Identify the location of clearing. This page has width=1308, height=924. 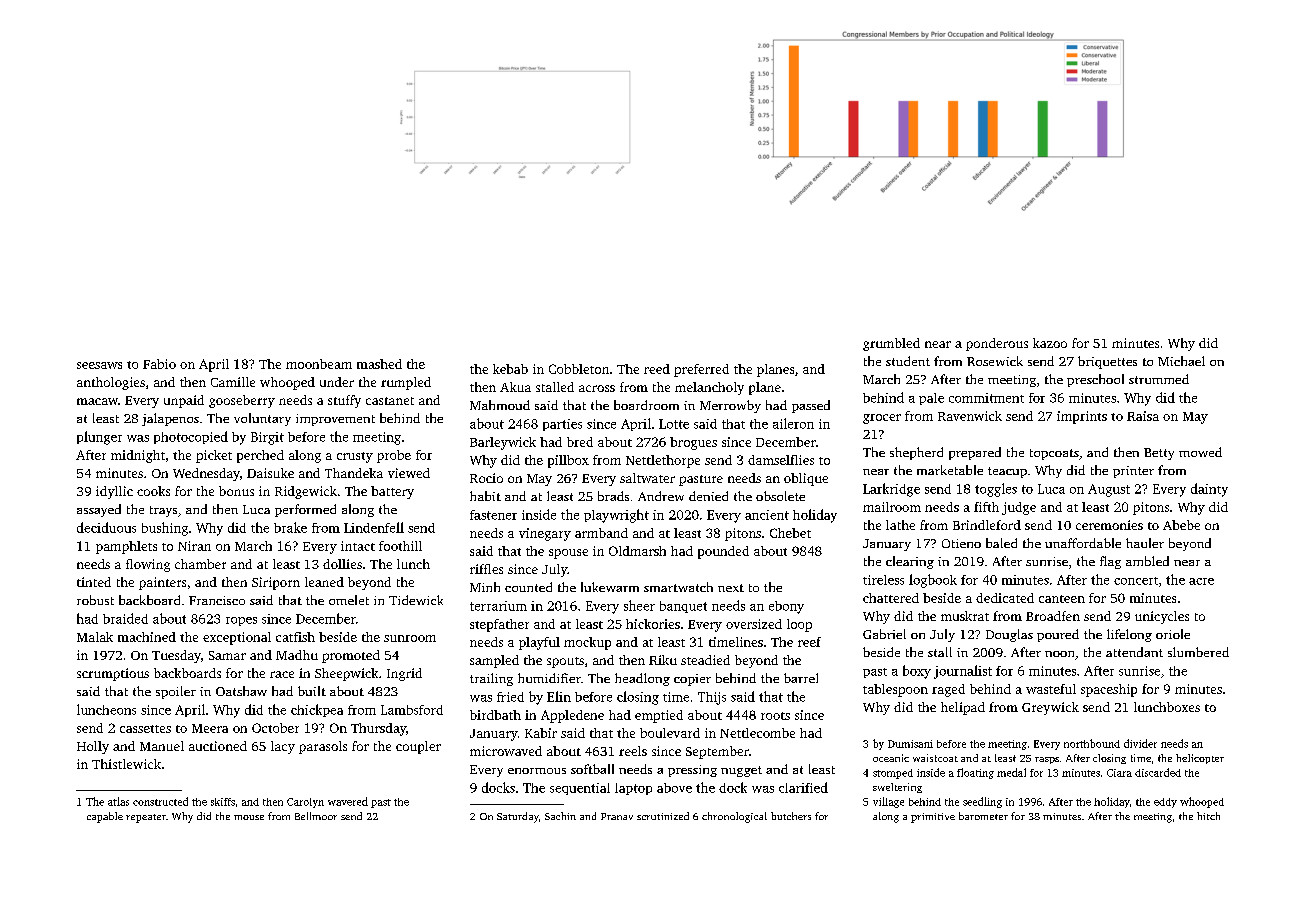
(910, 562).
